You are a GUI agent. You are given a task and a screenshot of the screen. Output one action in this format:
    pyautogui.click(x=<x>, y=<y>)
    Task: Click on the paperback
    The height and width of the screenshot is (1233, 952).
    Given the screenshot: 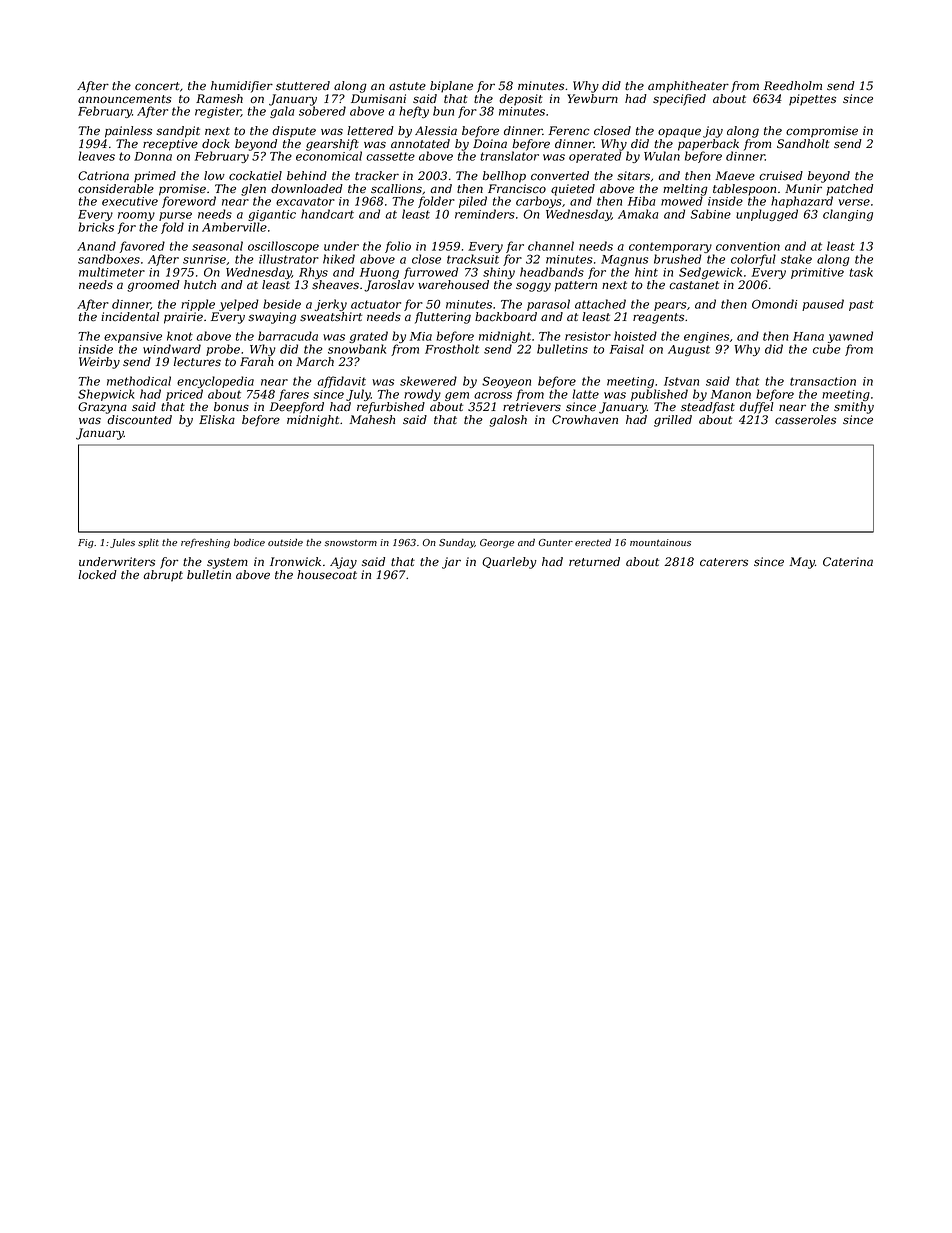 What is the action you would take?
    pyautogui.click(x=708, y=145)
